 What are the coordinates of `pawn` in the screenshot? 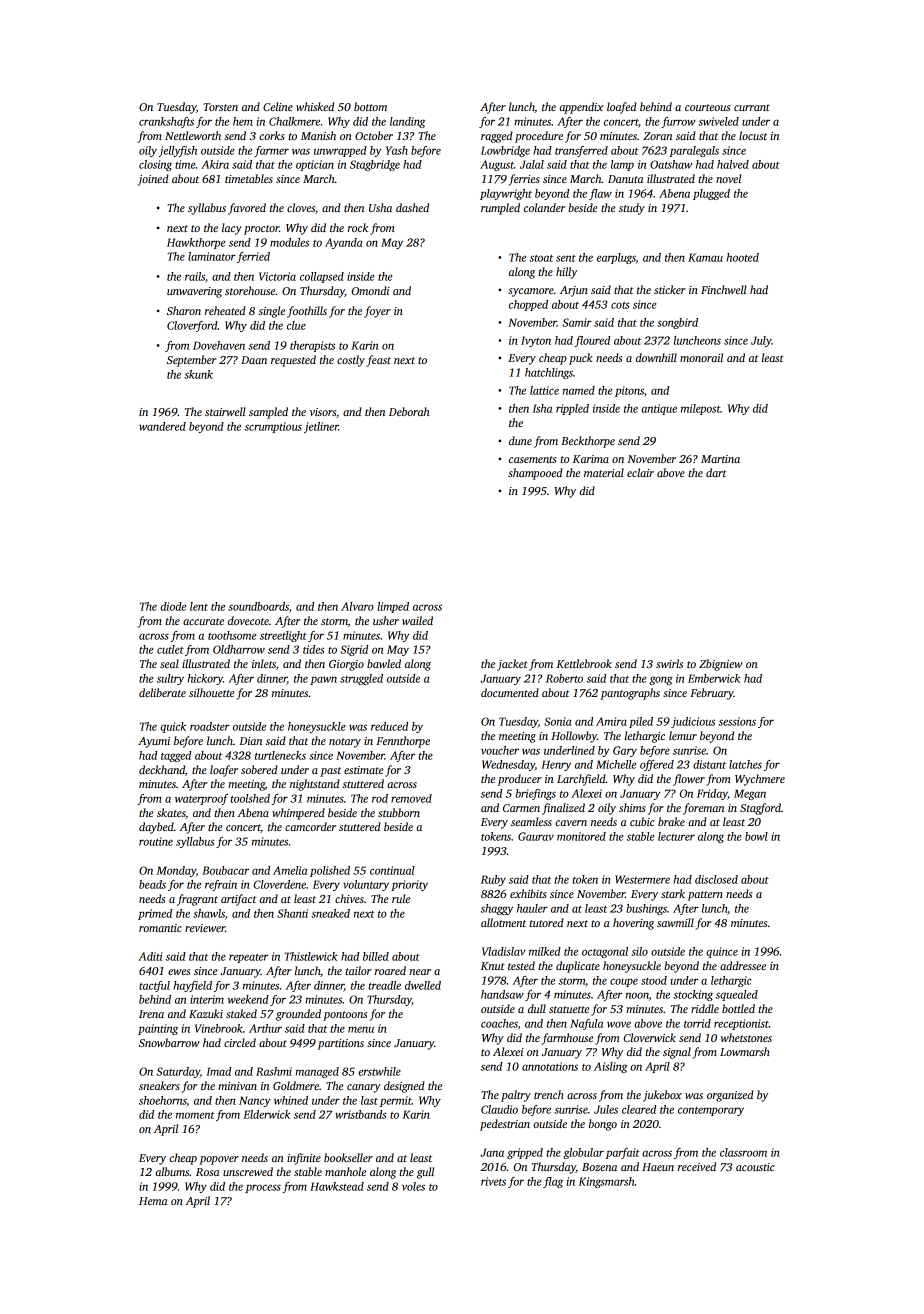 It's located at (323, 680).
